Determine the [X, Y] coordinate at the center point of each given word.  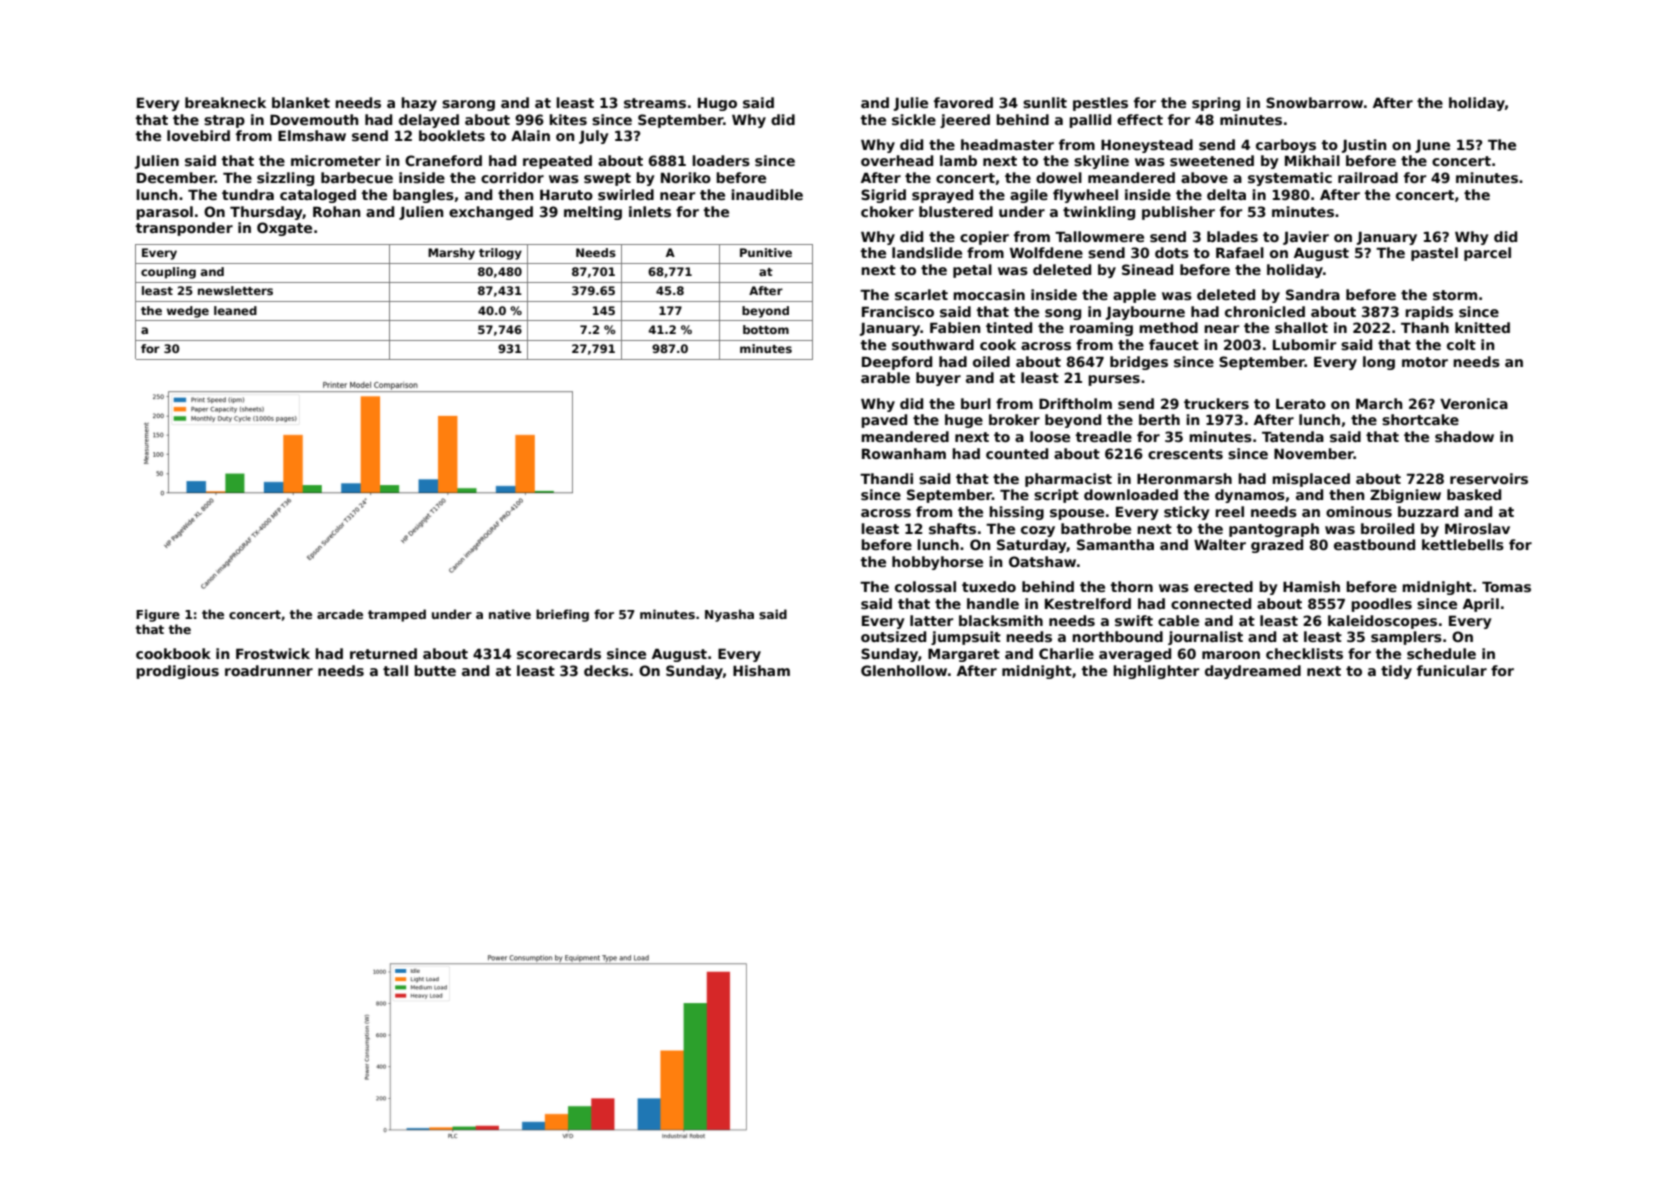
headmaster [1007, 144]
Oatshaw [1042, 561]
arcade [340, 614]
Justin [1364, 146]
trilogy [500, 254]
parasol [164, 213]
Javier [1306, 238]
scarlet [921, 294]
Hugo [717, 104]
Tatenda [1293, 436]
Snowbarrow [1314, 102]
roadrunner [269, 670]
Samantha [1115, 544]
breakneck [225, 102]
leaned [235, 310]
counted [1017, 453]
